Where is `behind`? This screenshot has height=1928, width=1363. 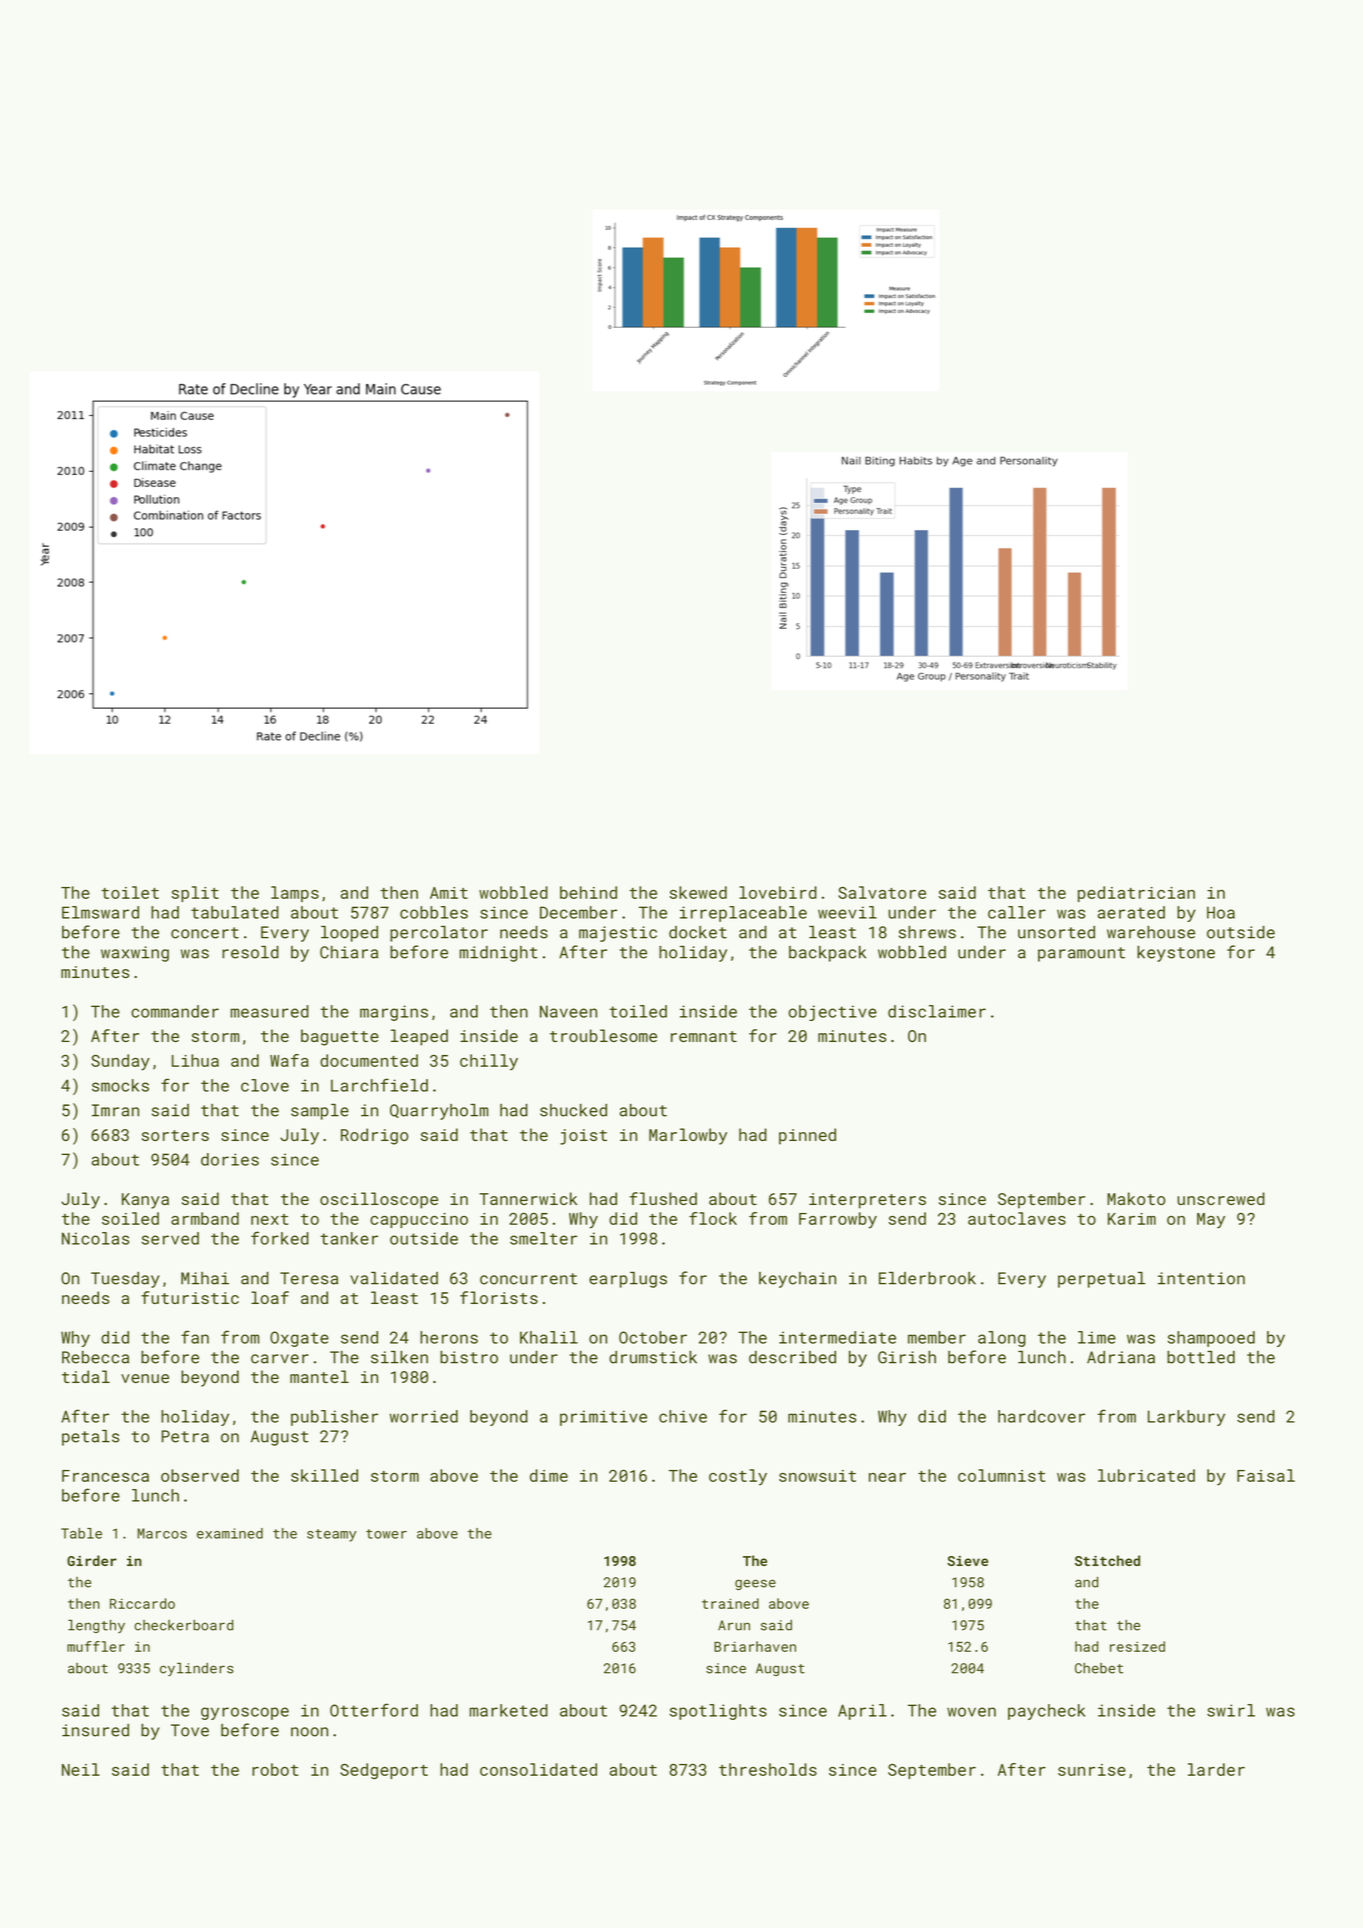
behind is located at coordinates (588, 892).
